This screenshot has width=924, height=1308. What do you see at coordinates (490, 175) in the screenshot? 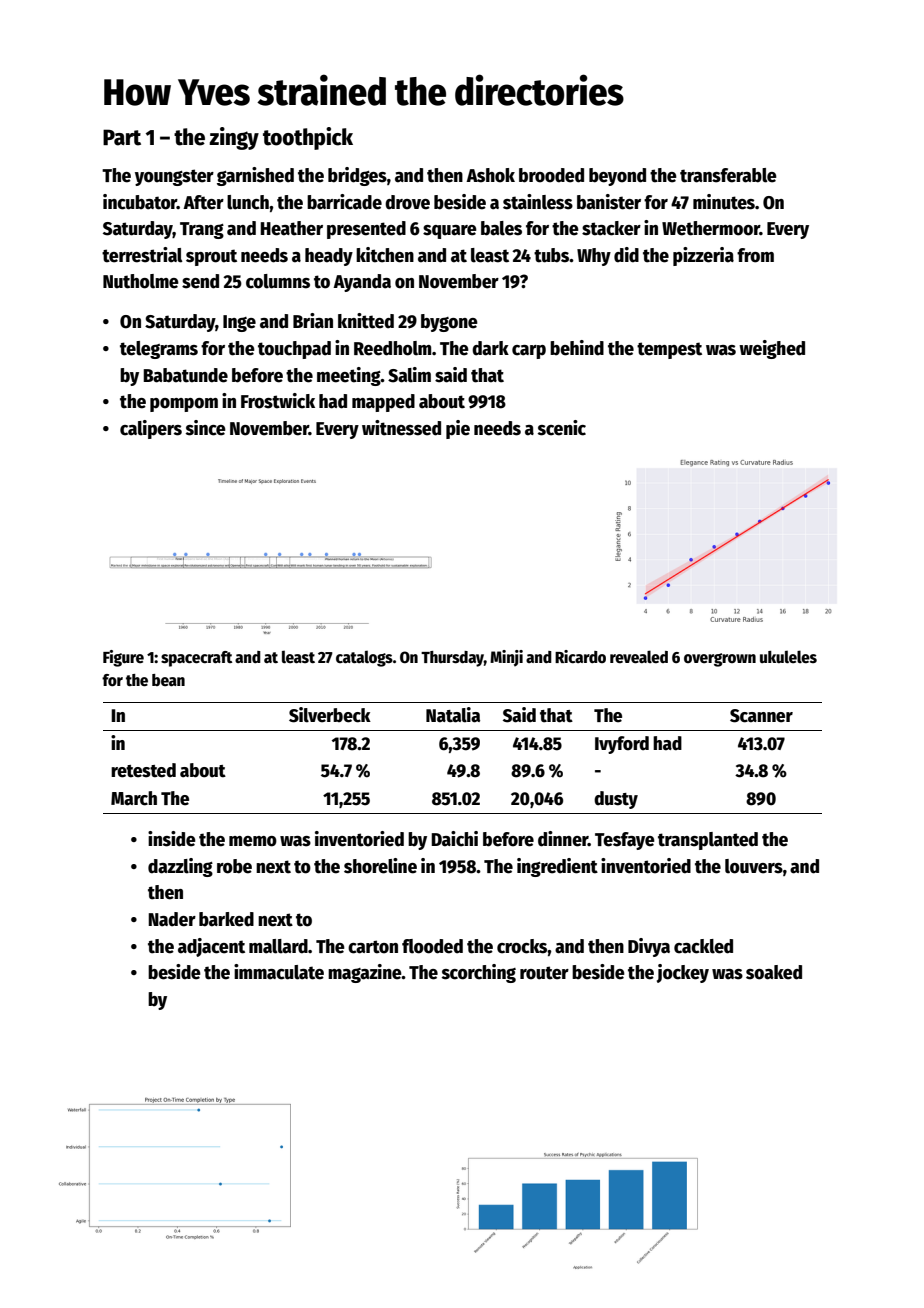
I see `Ashok` at bounding box center [490, 175].
